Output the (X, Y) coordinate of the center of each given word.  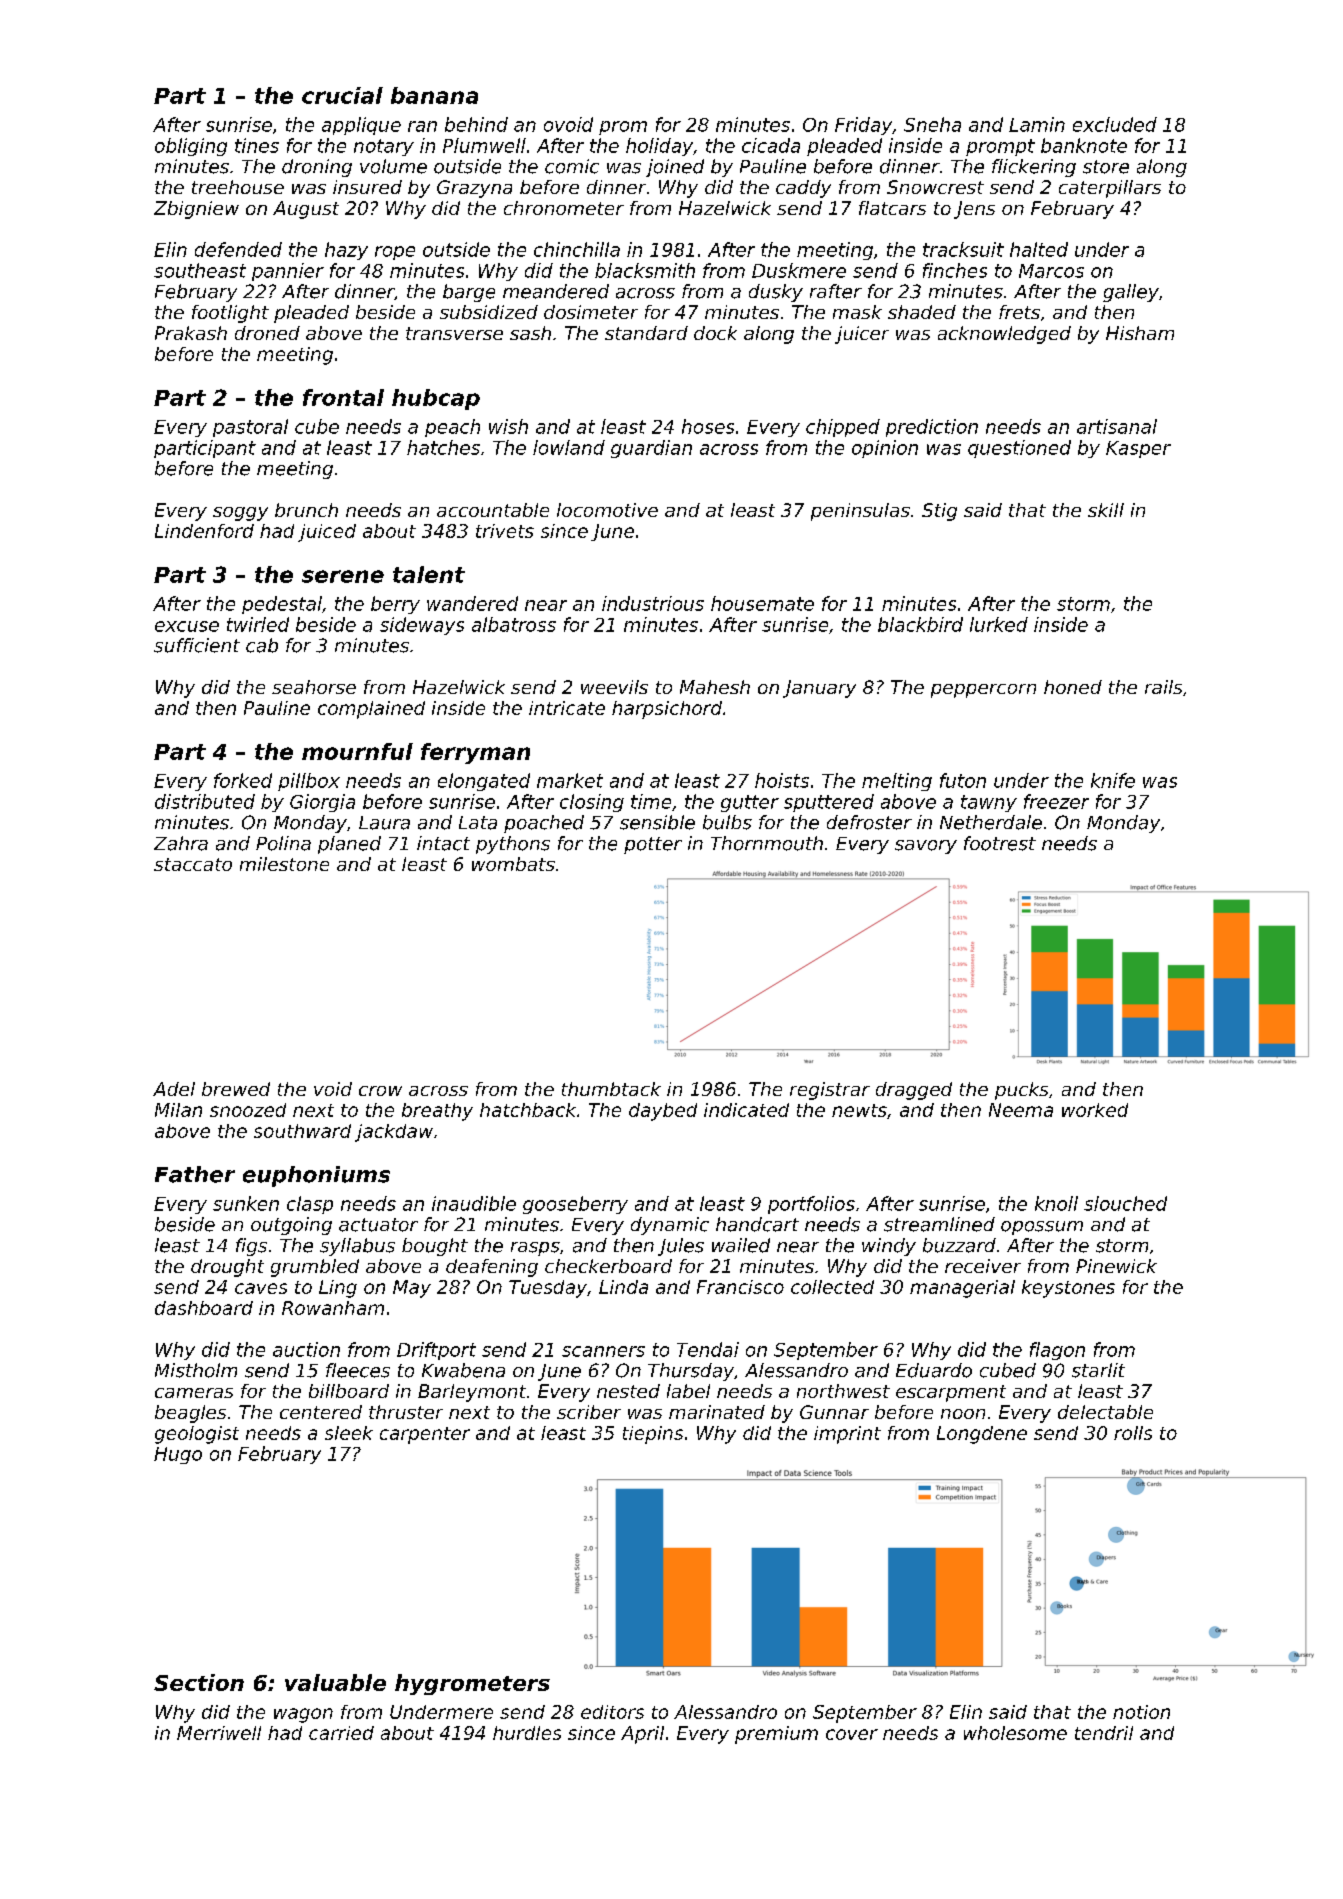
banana (434, 95)
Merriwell (219, 1733)
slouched (1125, 1203)
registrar (830, 1091)
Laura (384, 823)
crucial (342, 95)
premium (776, 1735)
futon (963, 780)
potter (653, 845)
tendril (1104, 1733)
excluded (1115, 124)
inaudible (474, 1203)
